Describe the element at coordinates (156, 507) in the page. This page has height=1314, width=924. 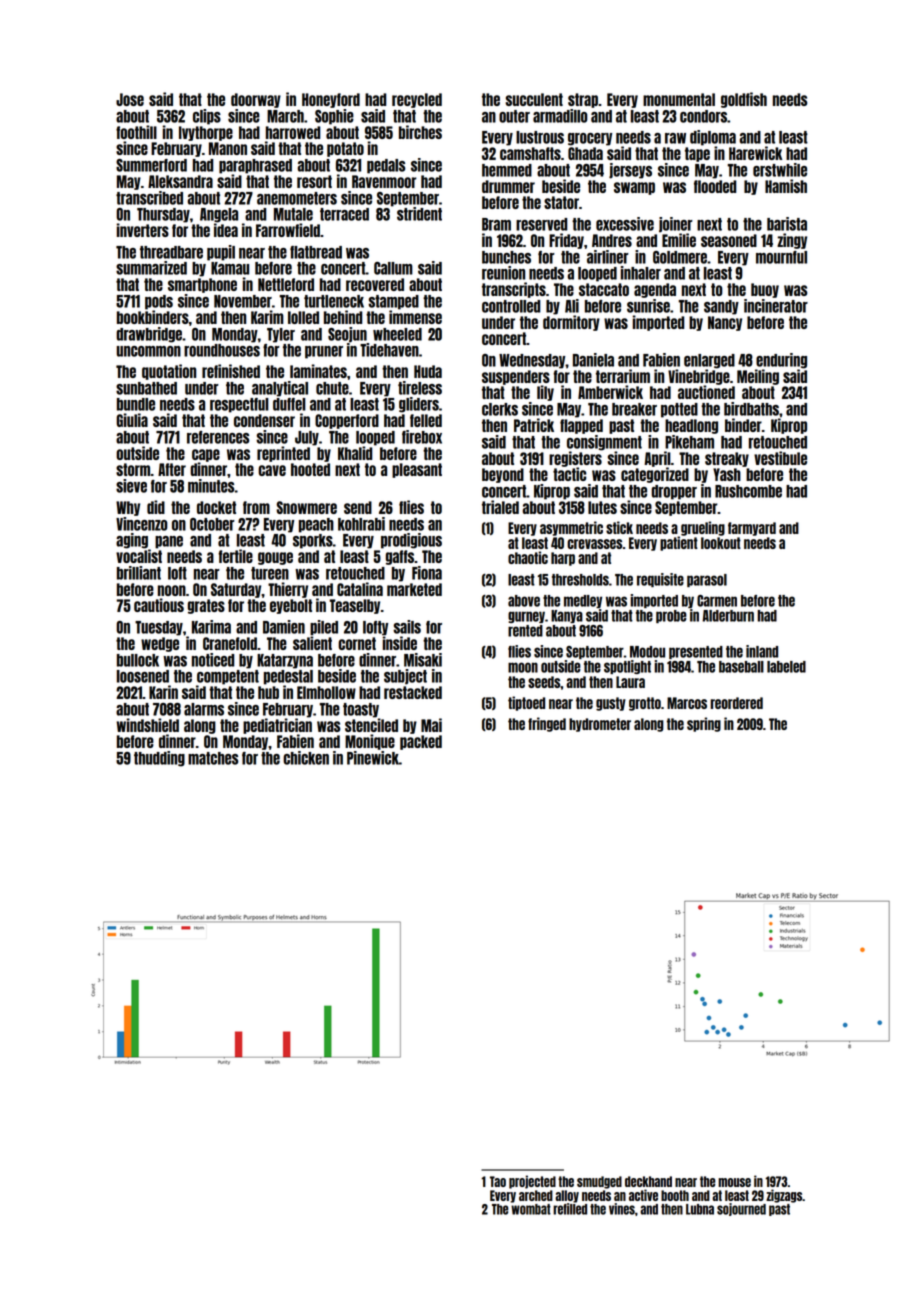
I see `did` at that location.
